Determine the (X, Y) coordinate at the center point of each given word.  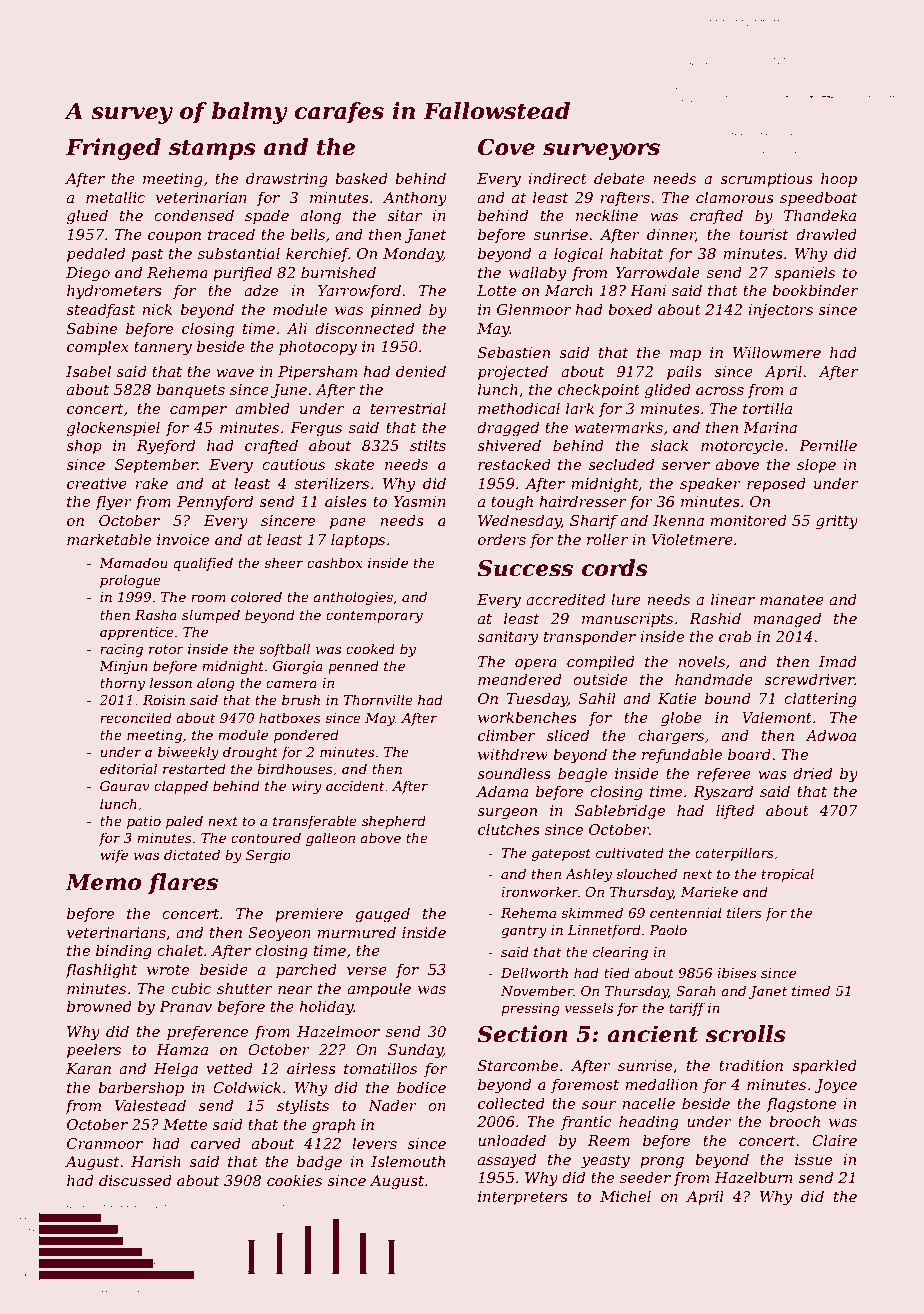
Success (525, 568)
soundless (514, 773)
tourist (763, 234)
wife (114, 856)
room (208, 598)
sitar (404, 215)
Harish (156, 1161)
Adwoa (830, 735)
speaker (710, 484)
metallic (115, 197)
